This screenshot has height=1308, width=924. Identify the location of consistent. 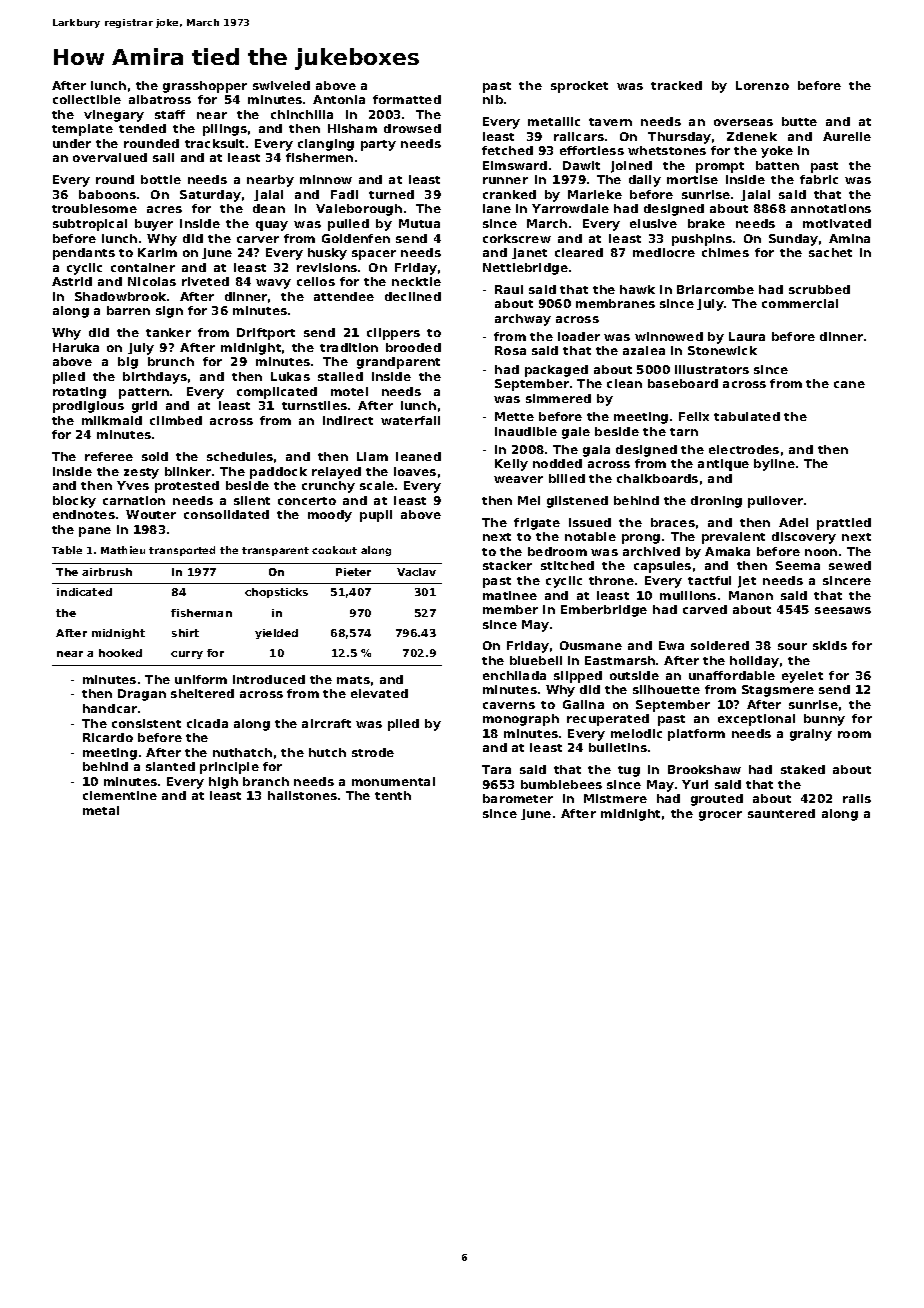
(146, 723).
